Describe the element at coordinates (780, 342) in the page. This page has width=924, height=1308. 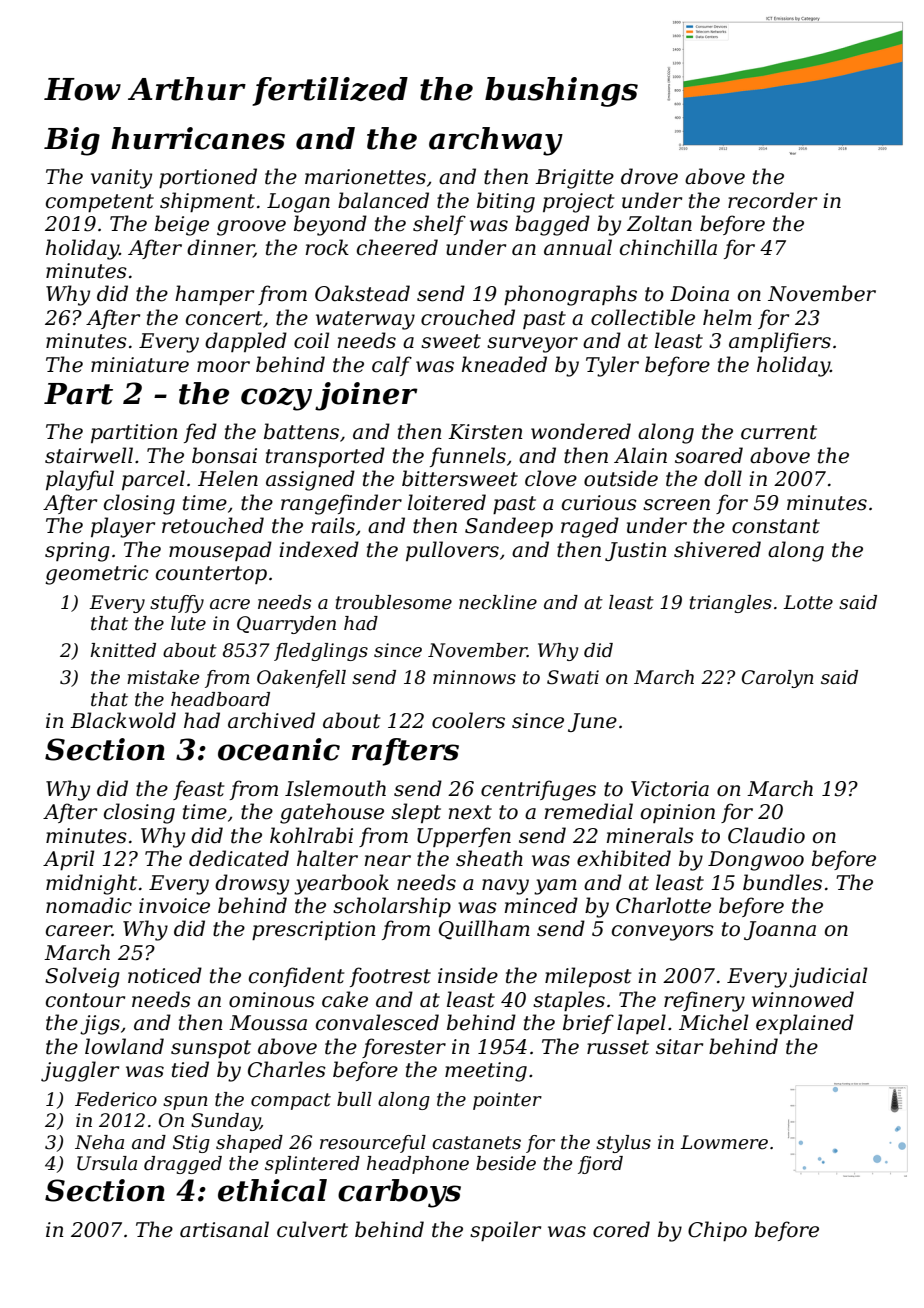
I see `amplifiers` at that location.
